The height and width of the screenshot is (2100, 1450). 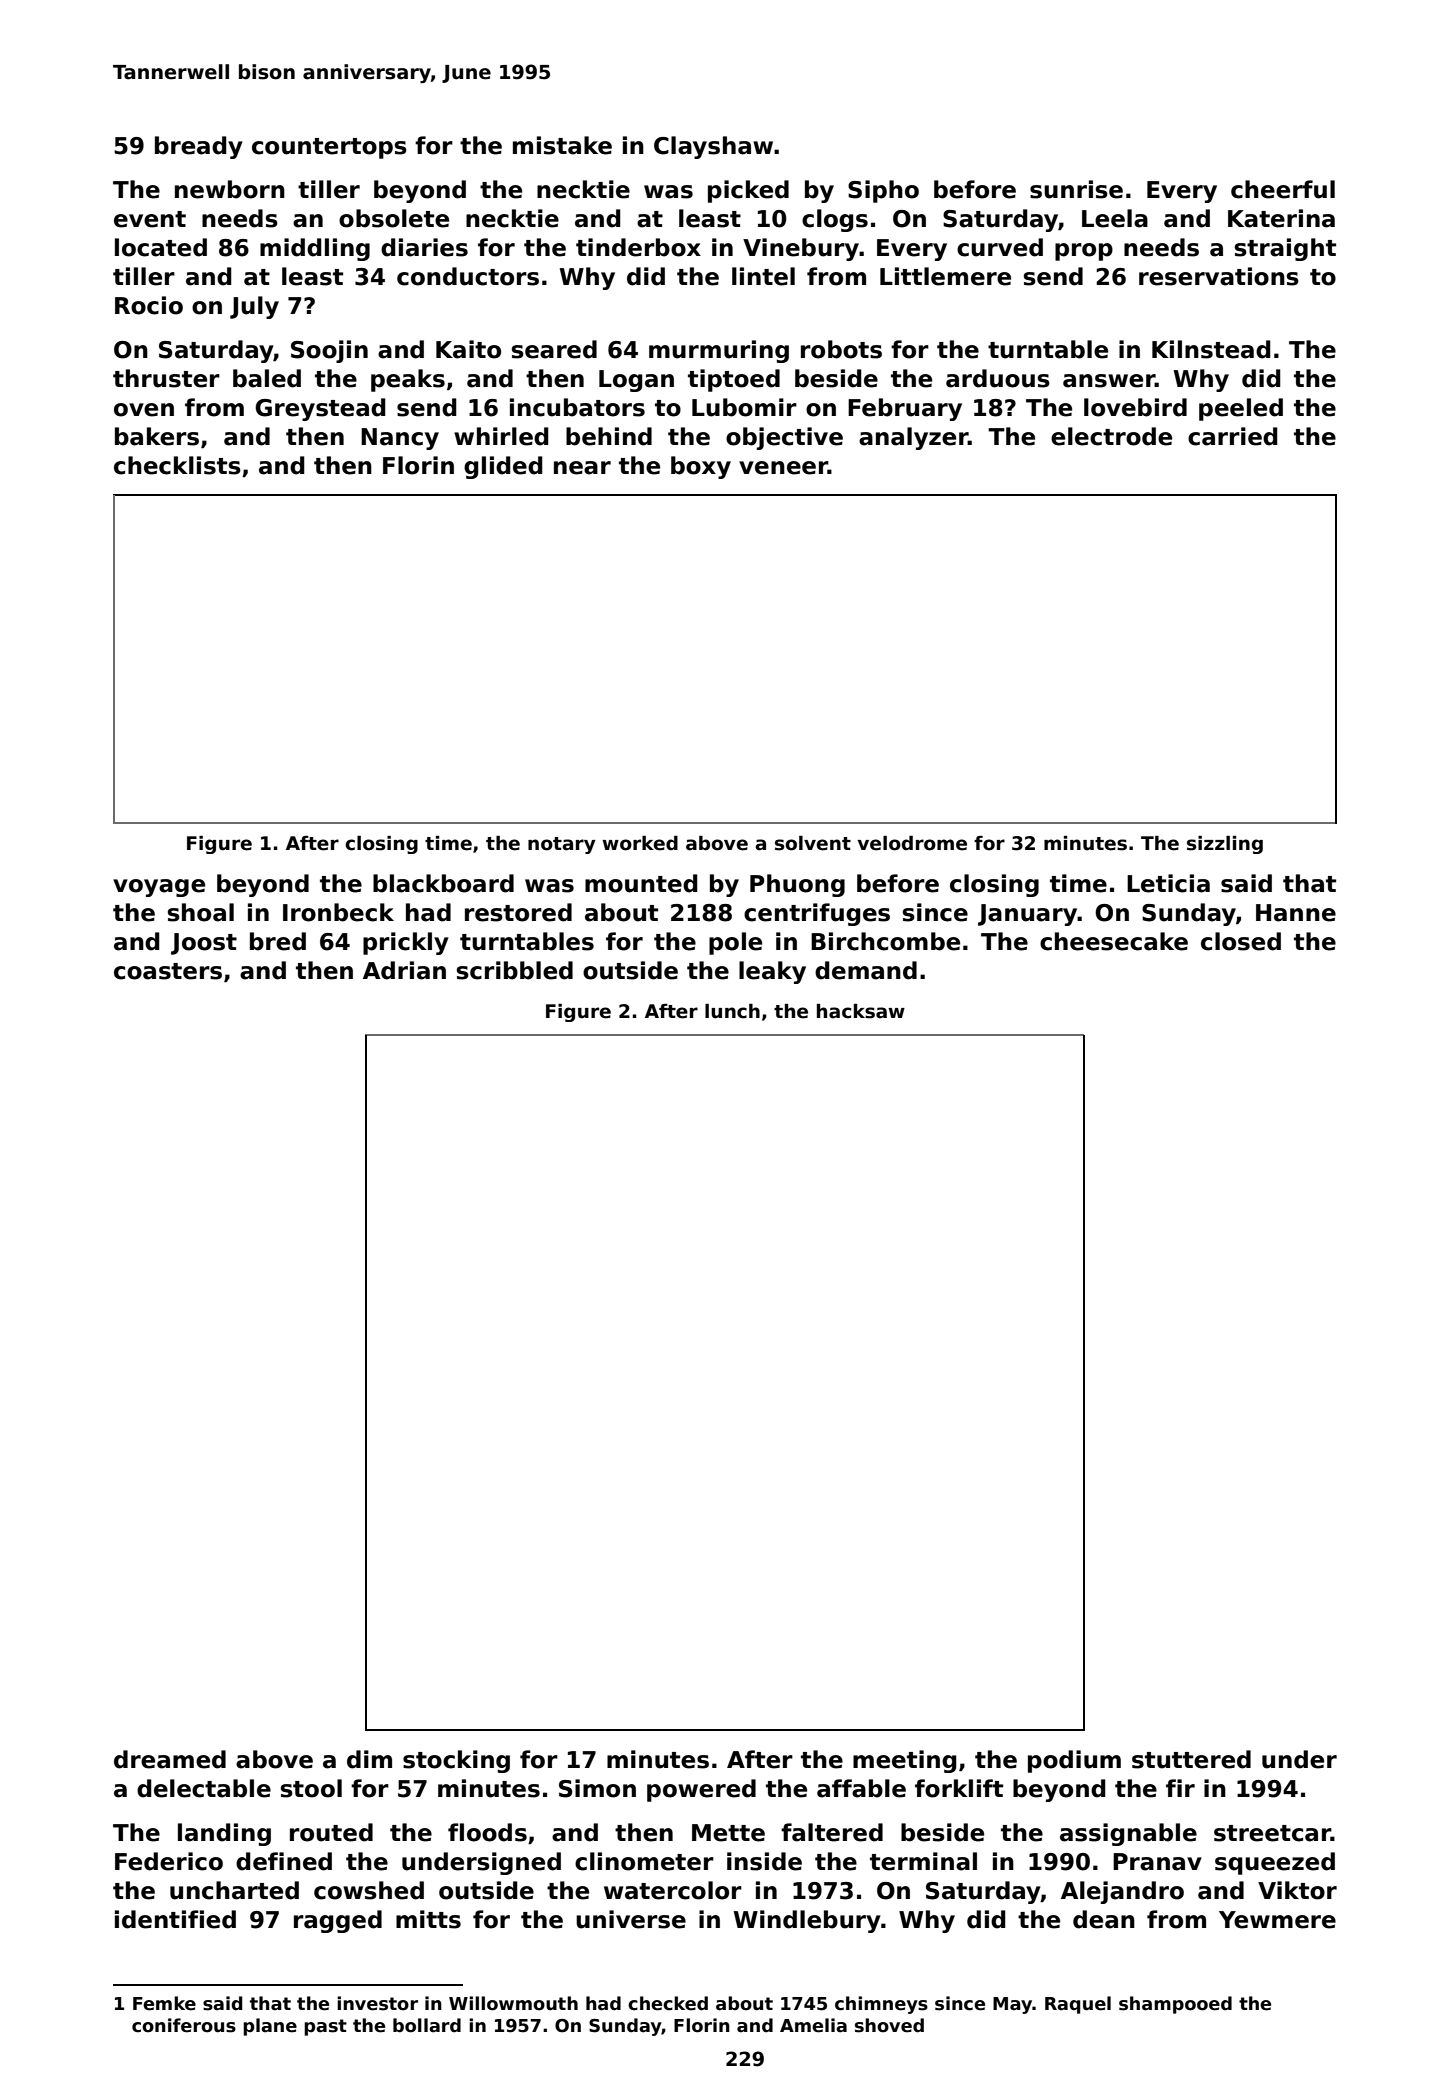 What do you see at coordinates (168, 971) in the screenshot?
I see `coasters` at bounding box center [168, 971].
